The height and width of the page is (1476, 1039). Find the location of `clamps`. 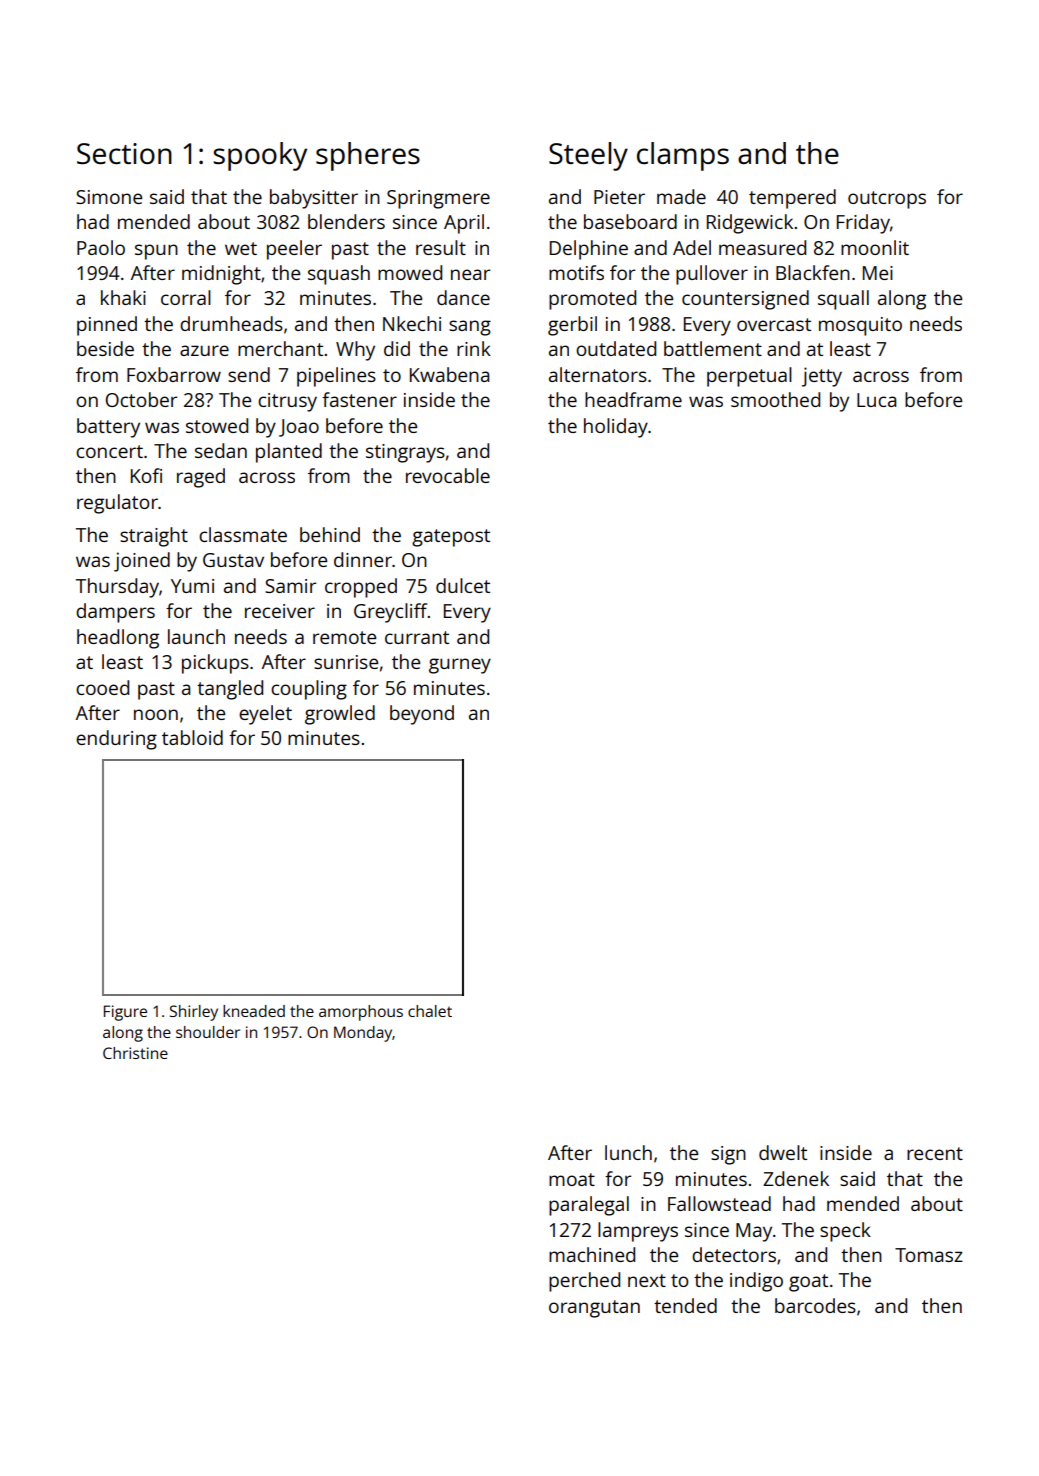

clamps is located at coordinates (683, 156).
